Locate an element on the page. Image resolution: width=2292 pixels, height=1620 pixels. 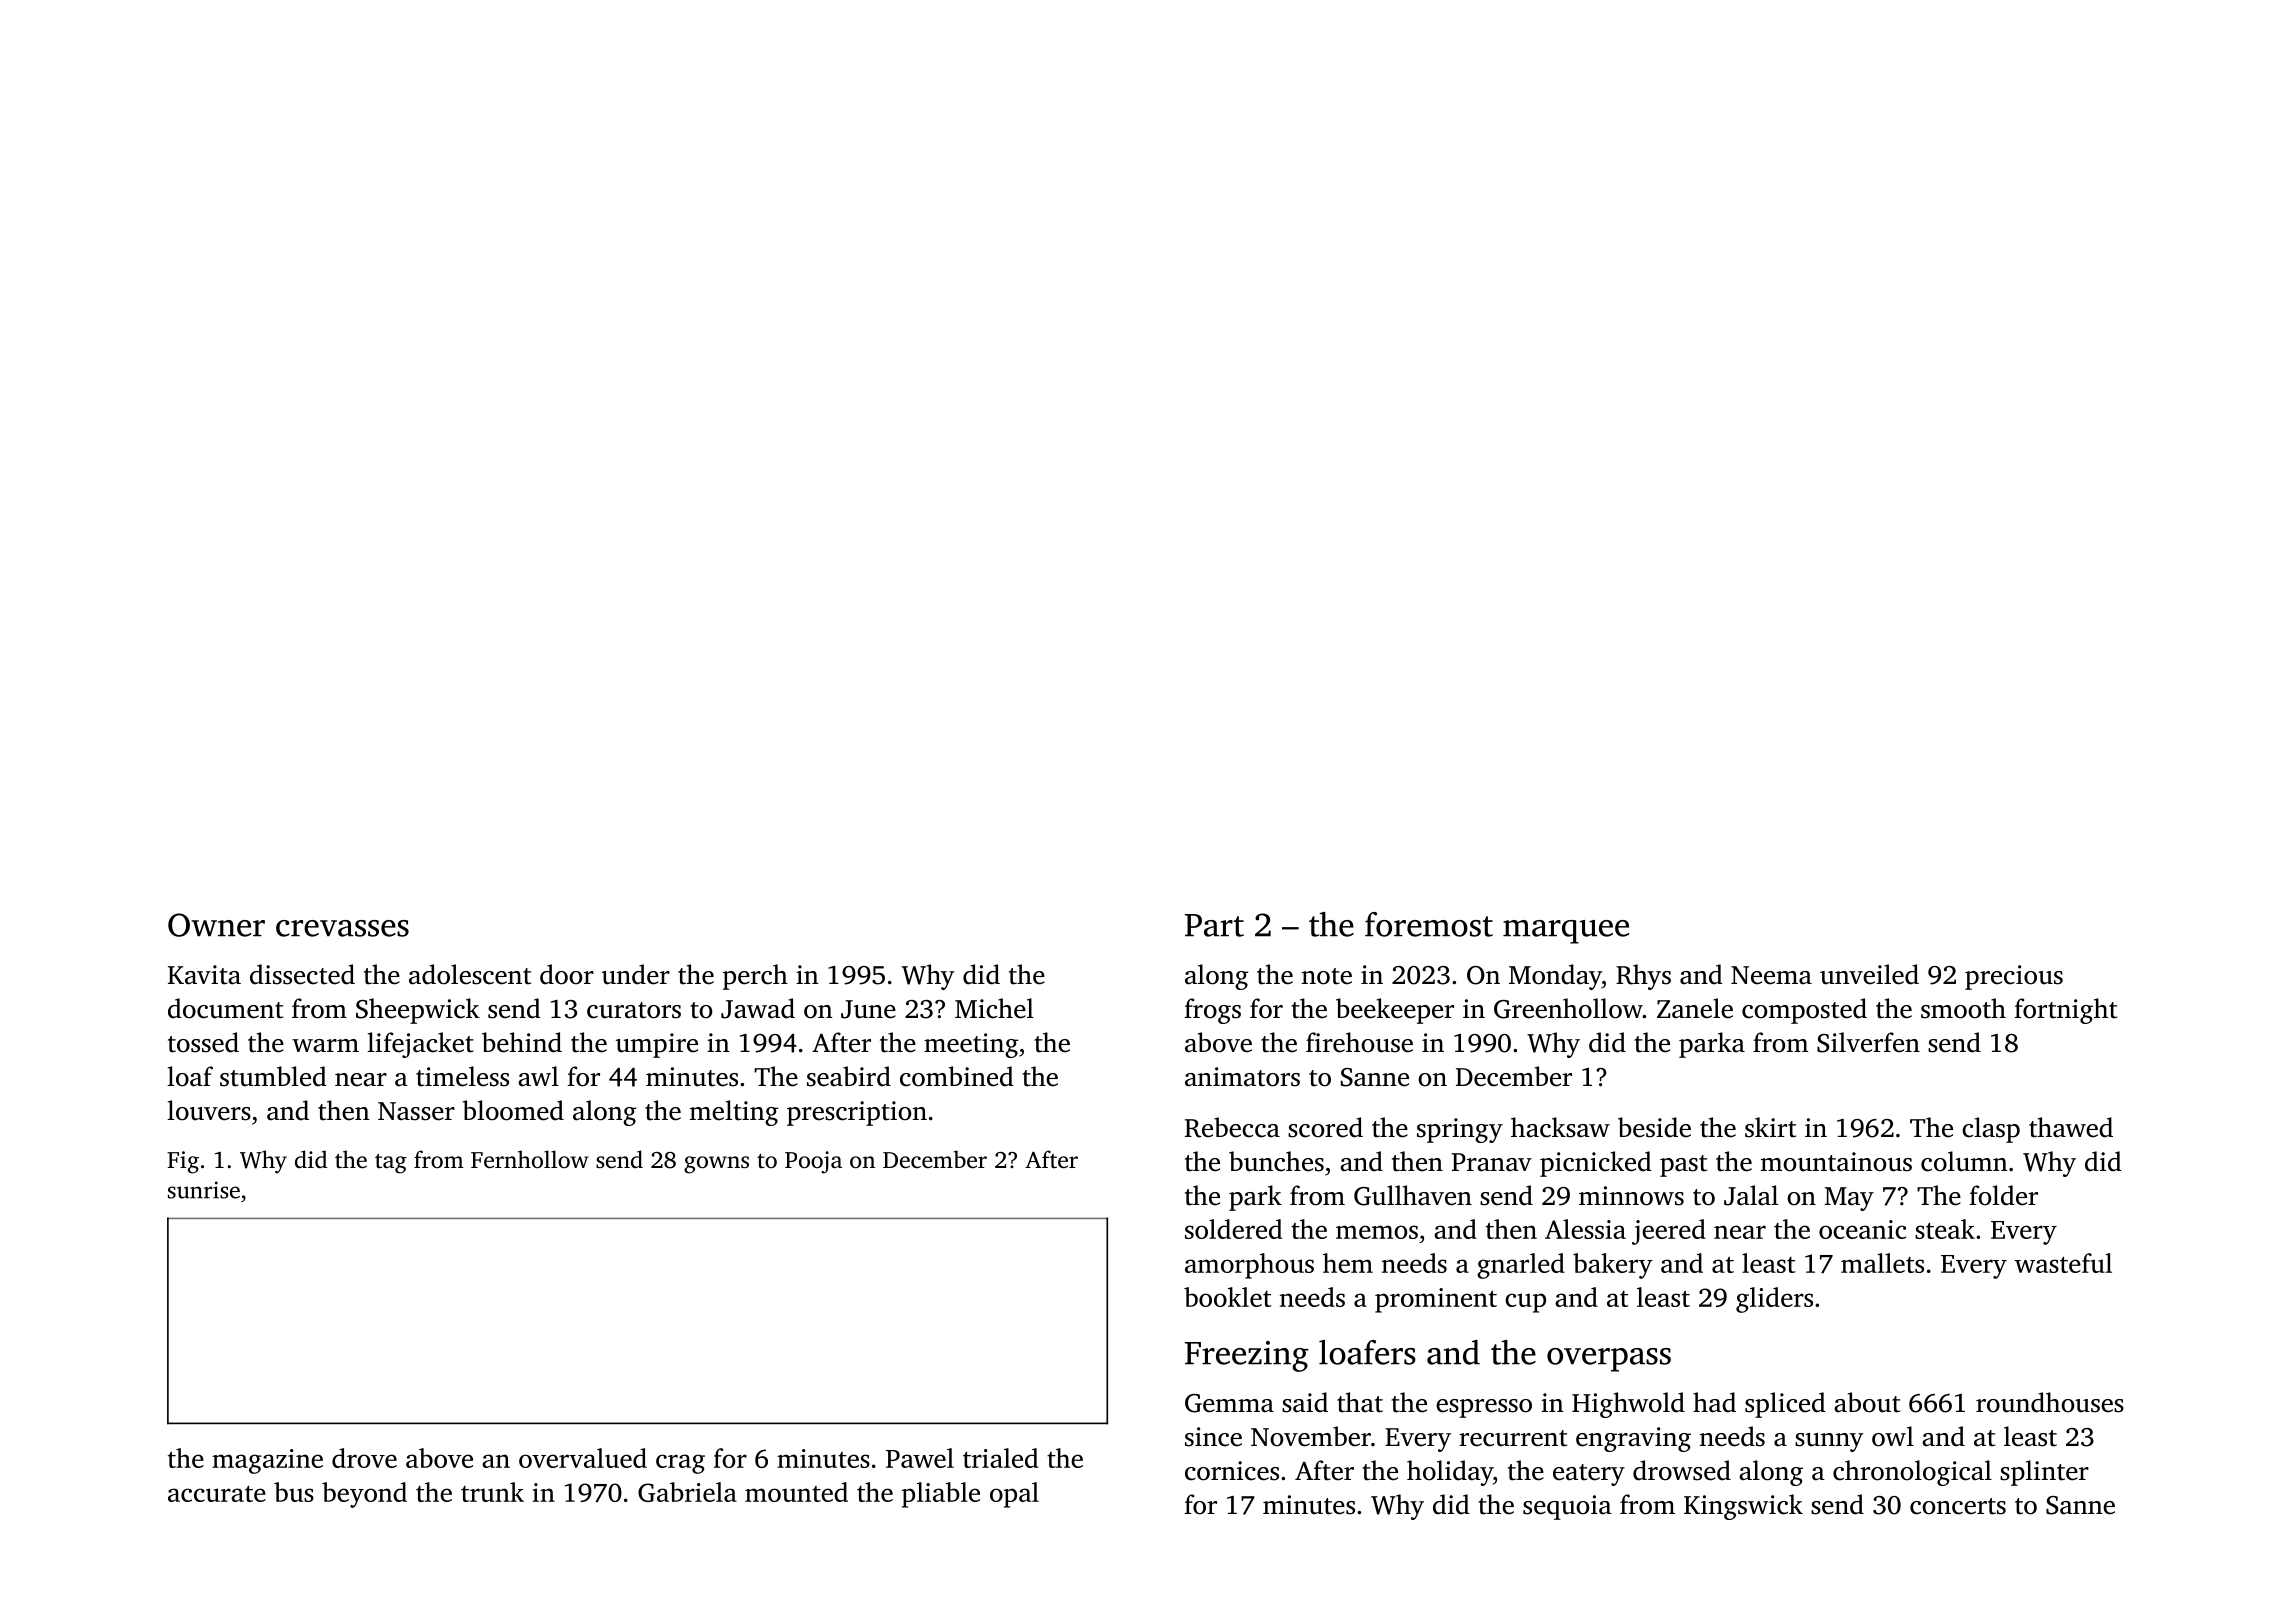
magazine is located at coordinates (267, 1461).
